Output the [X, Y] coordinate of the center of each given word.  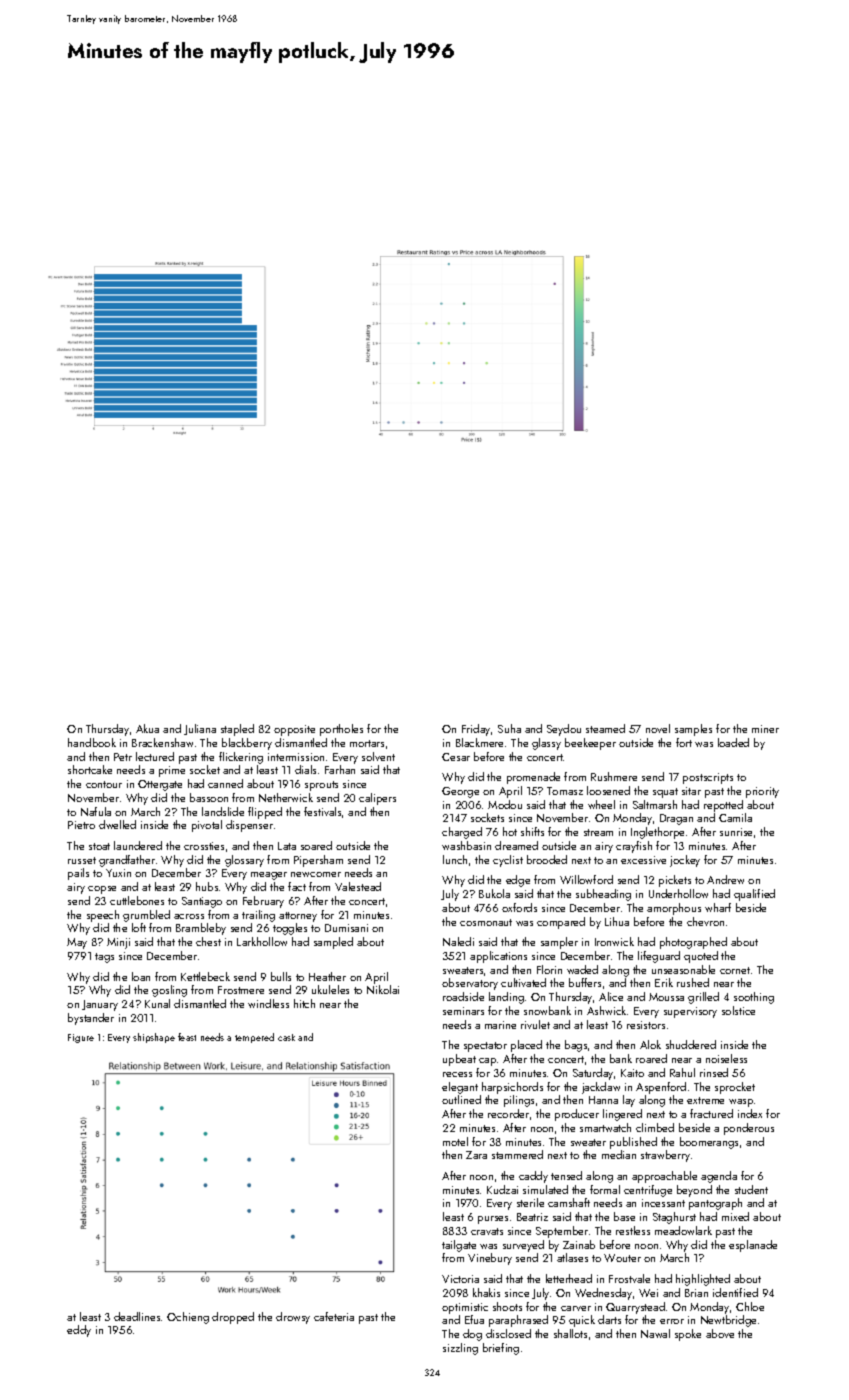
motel [455, 1141]
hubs [207, 886]
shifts [532, 831]
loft [139, 927]
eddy [79, 1331]
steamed [605, 728]
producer [577, 1115]
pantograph [715, 1204]
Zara [476, 1155]
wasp [741, 1103]
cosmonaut [486, 922]
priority [762, 792]
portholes [341, 730]
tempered [254, 1038]
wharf [718, 907]
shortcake [90, 769]
